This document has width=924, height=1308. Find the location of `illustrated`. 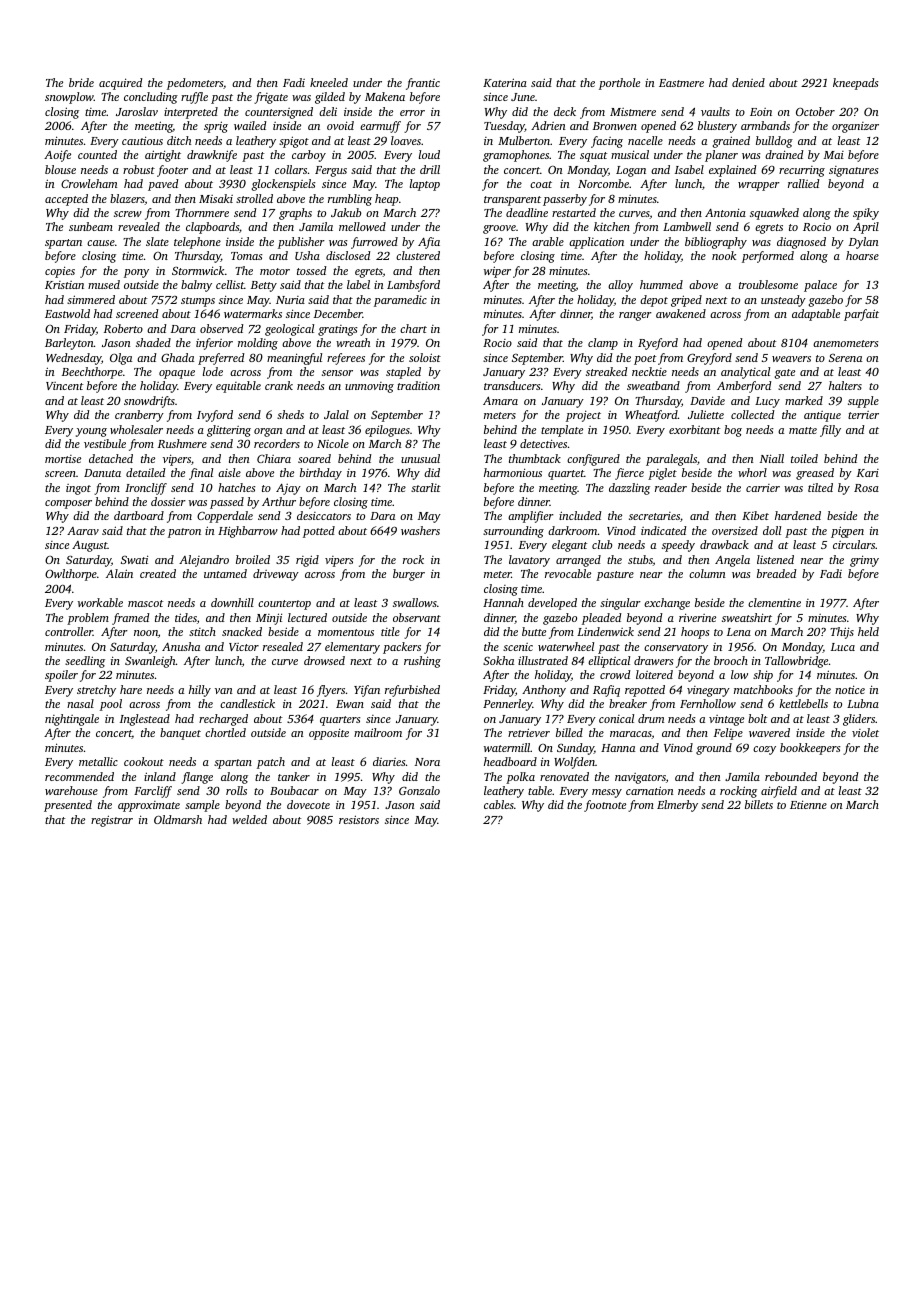

illustrated is located at coordinates (543, 660).
